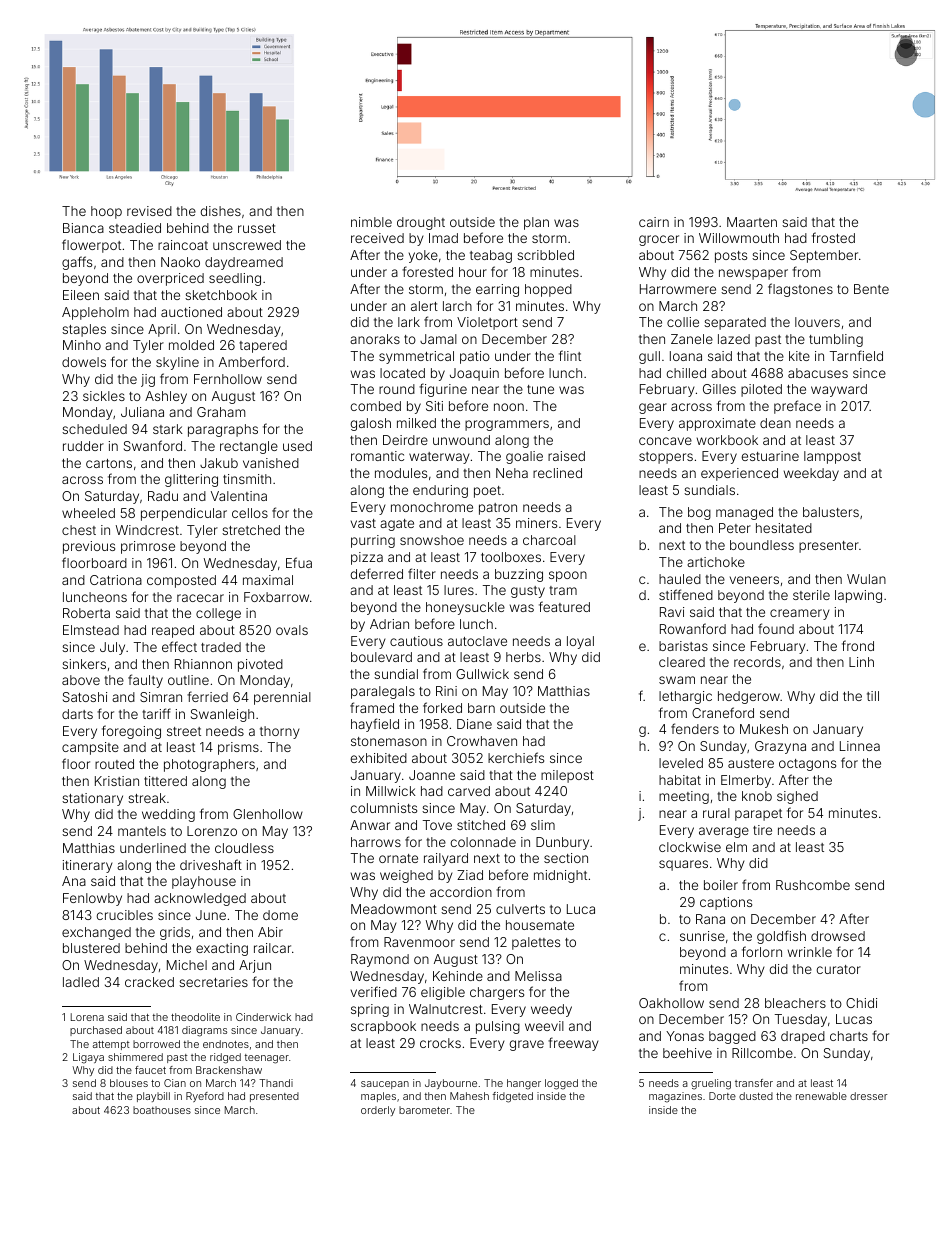 The image size is (952, 1233). Describe the element at coordinates (512, 1097) in the screenshot. I see `fidgeted` at that location.
